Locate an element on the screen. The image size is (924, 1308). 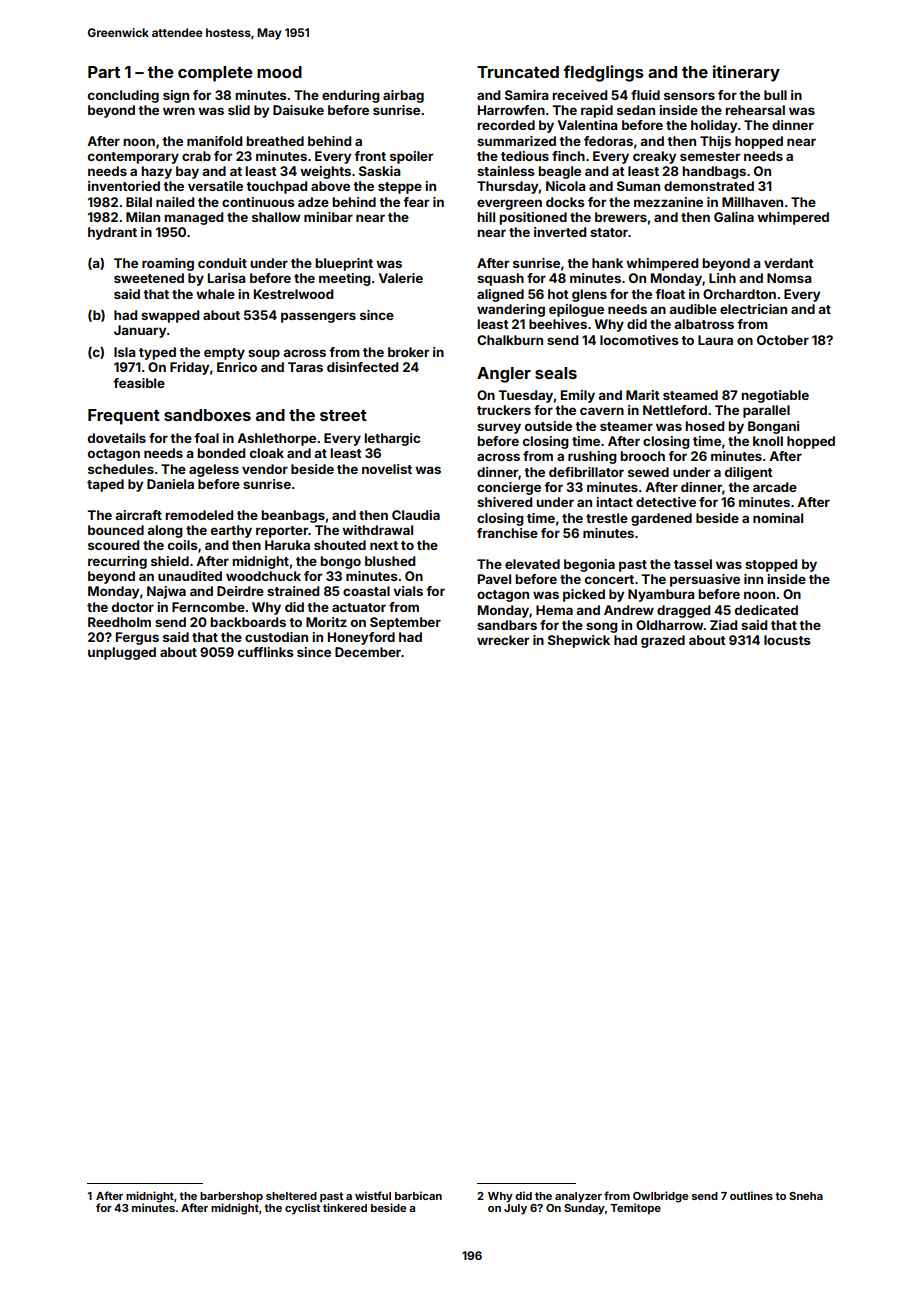
locomotives is located at coordinates (639, 340).
